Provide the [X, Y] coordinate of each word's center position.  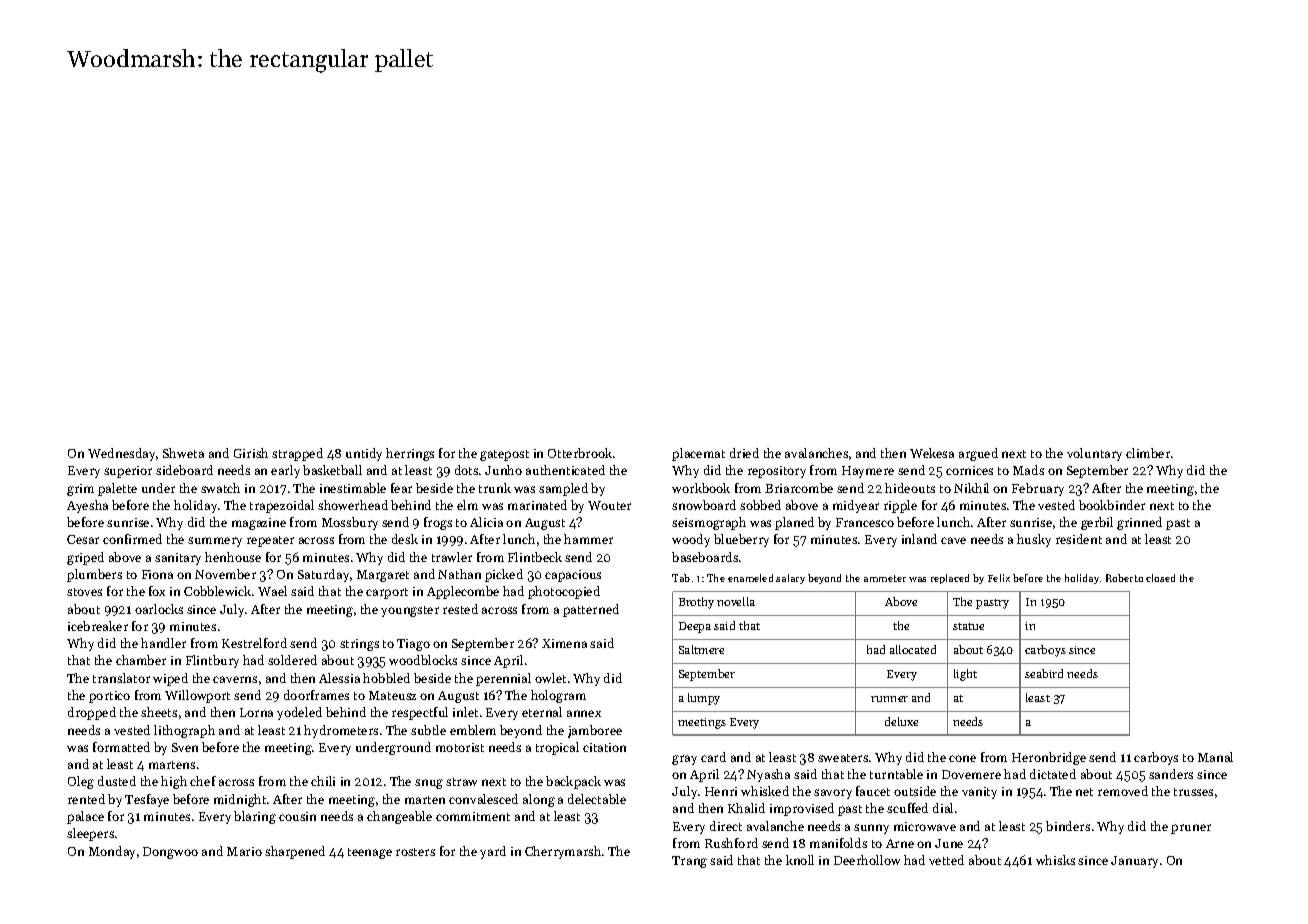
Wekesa [932, 453]
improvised [802, 809]
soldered [292, 660]
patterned [591, 610]
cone [962, 758]
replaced [950, 579]
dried [744, 453]
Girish [251, 453]
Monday [112, 852]
